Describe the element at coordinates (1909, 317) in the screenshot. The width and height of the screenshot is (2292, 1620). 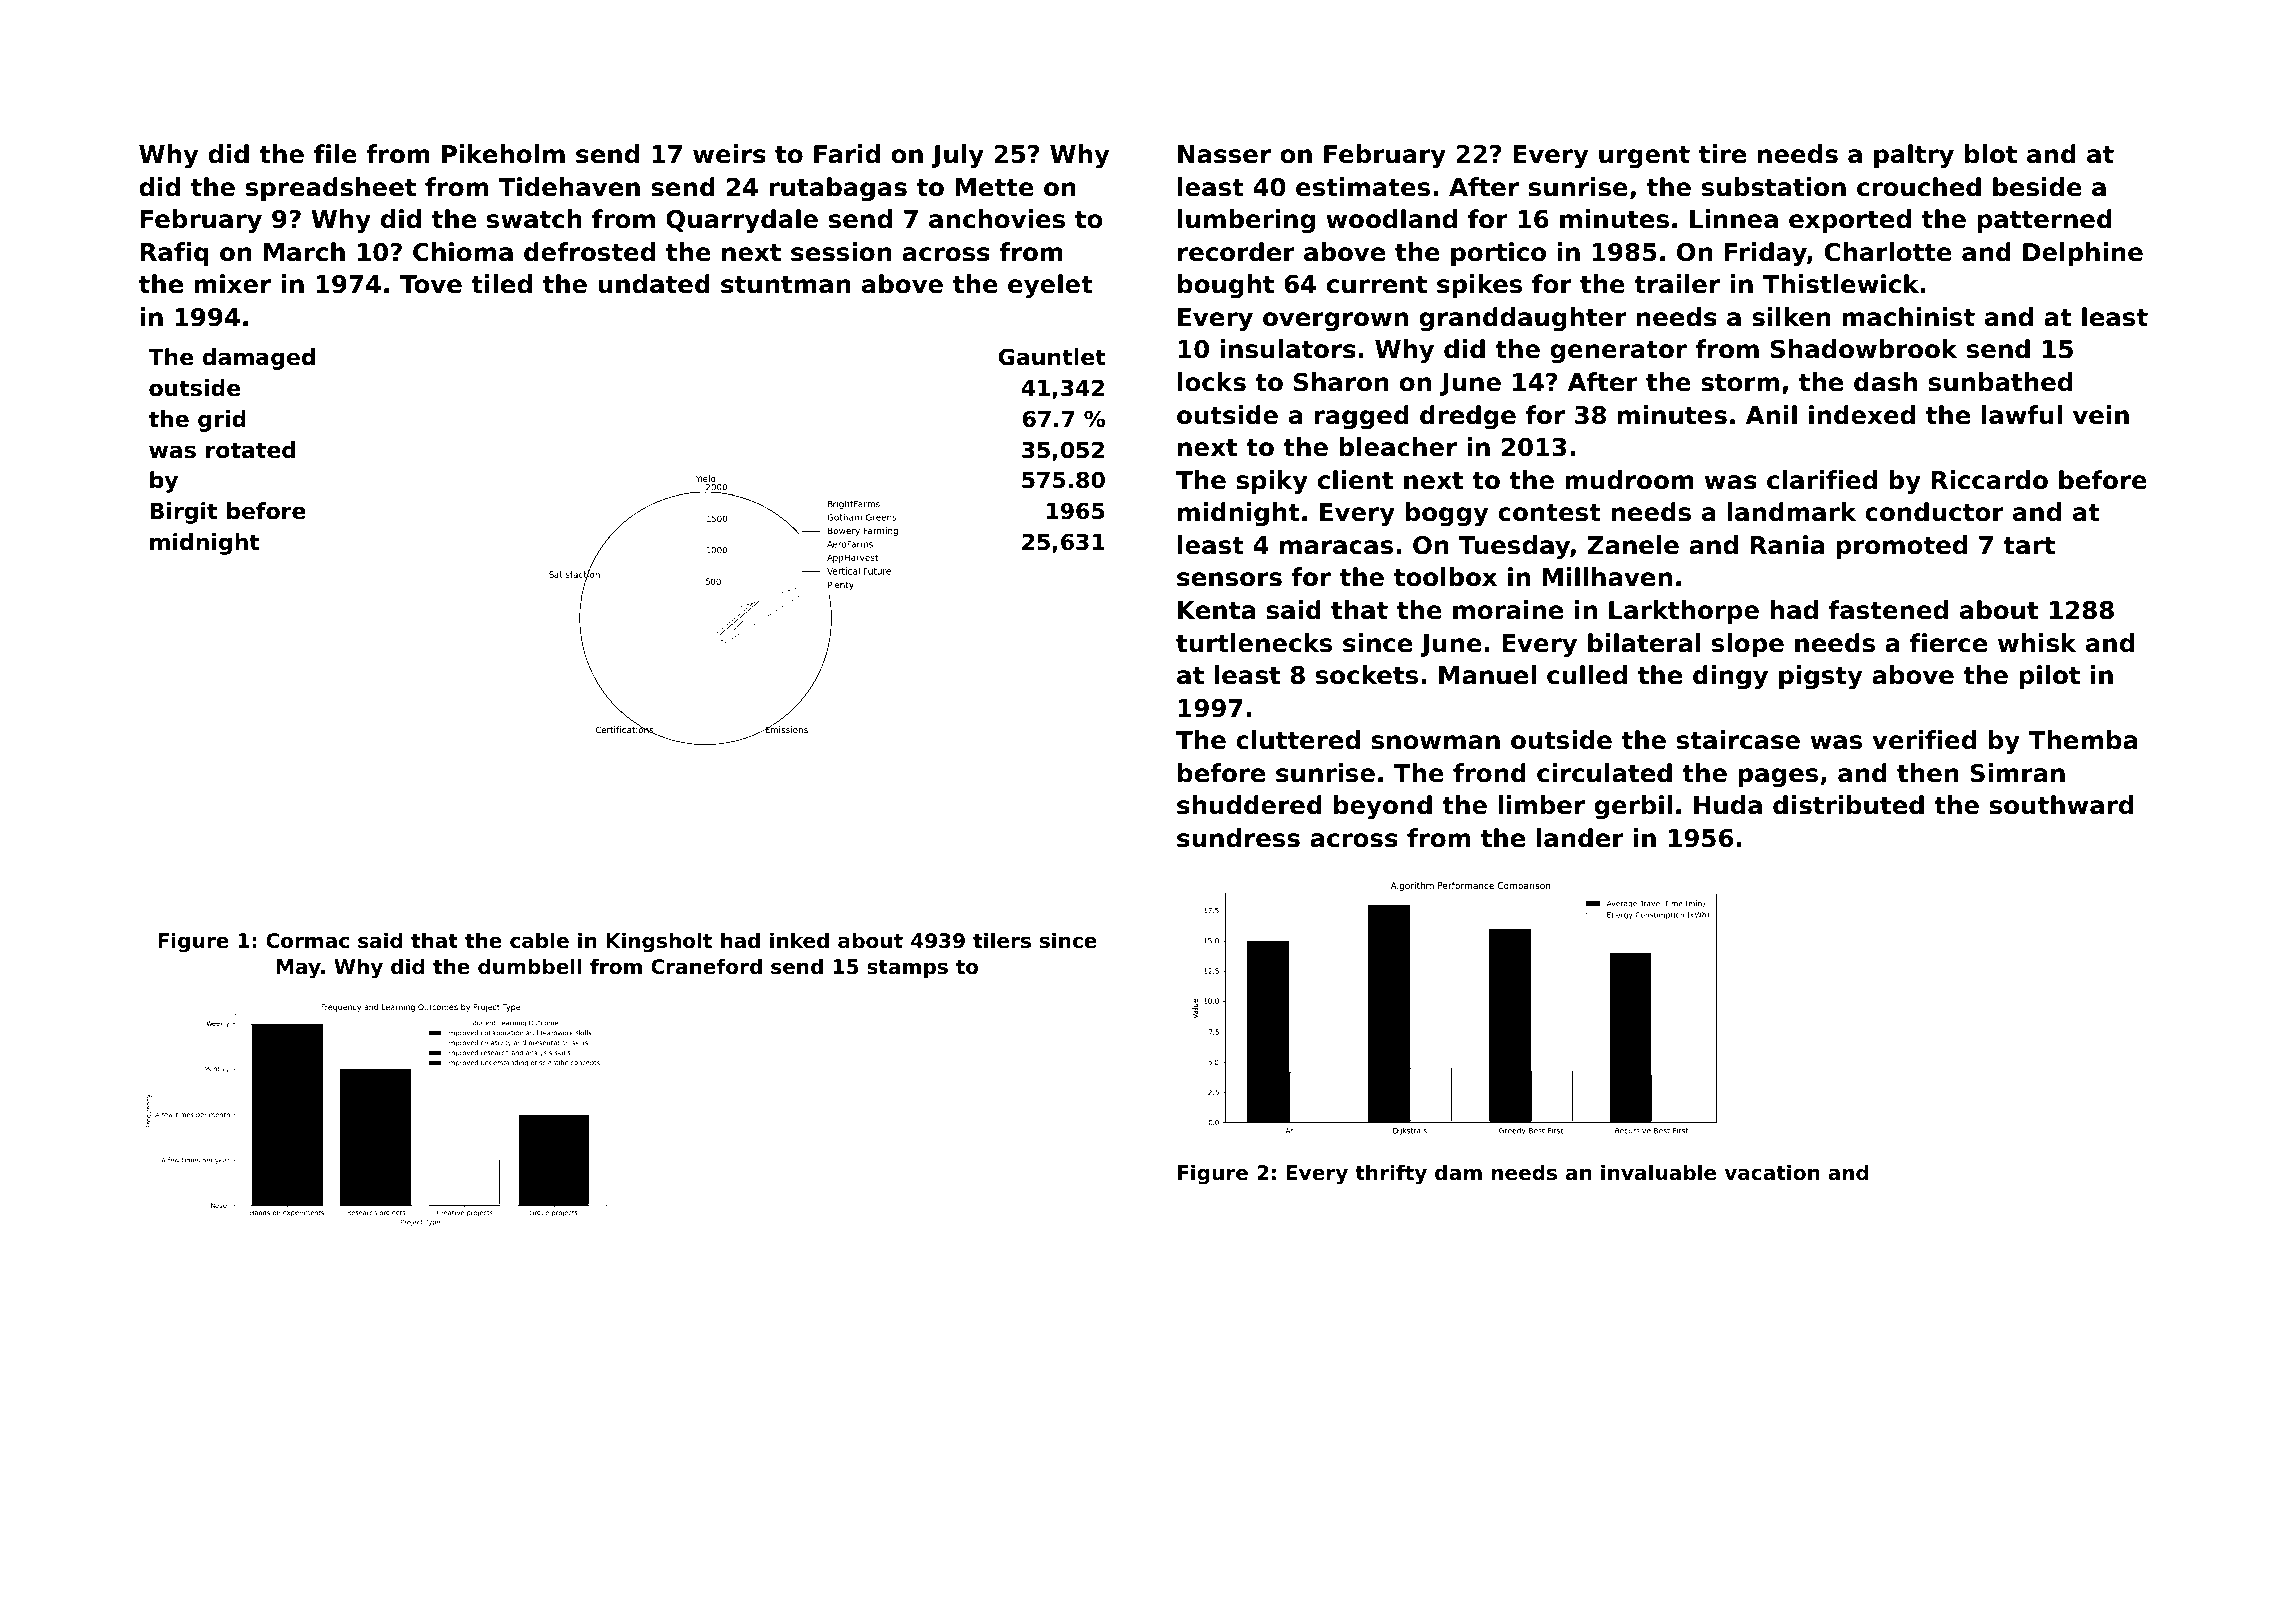
I see `machinist` at that location.
